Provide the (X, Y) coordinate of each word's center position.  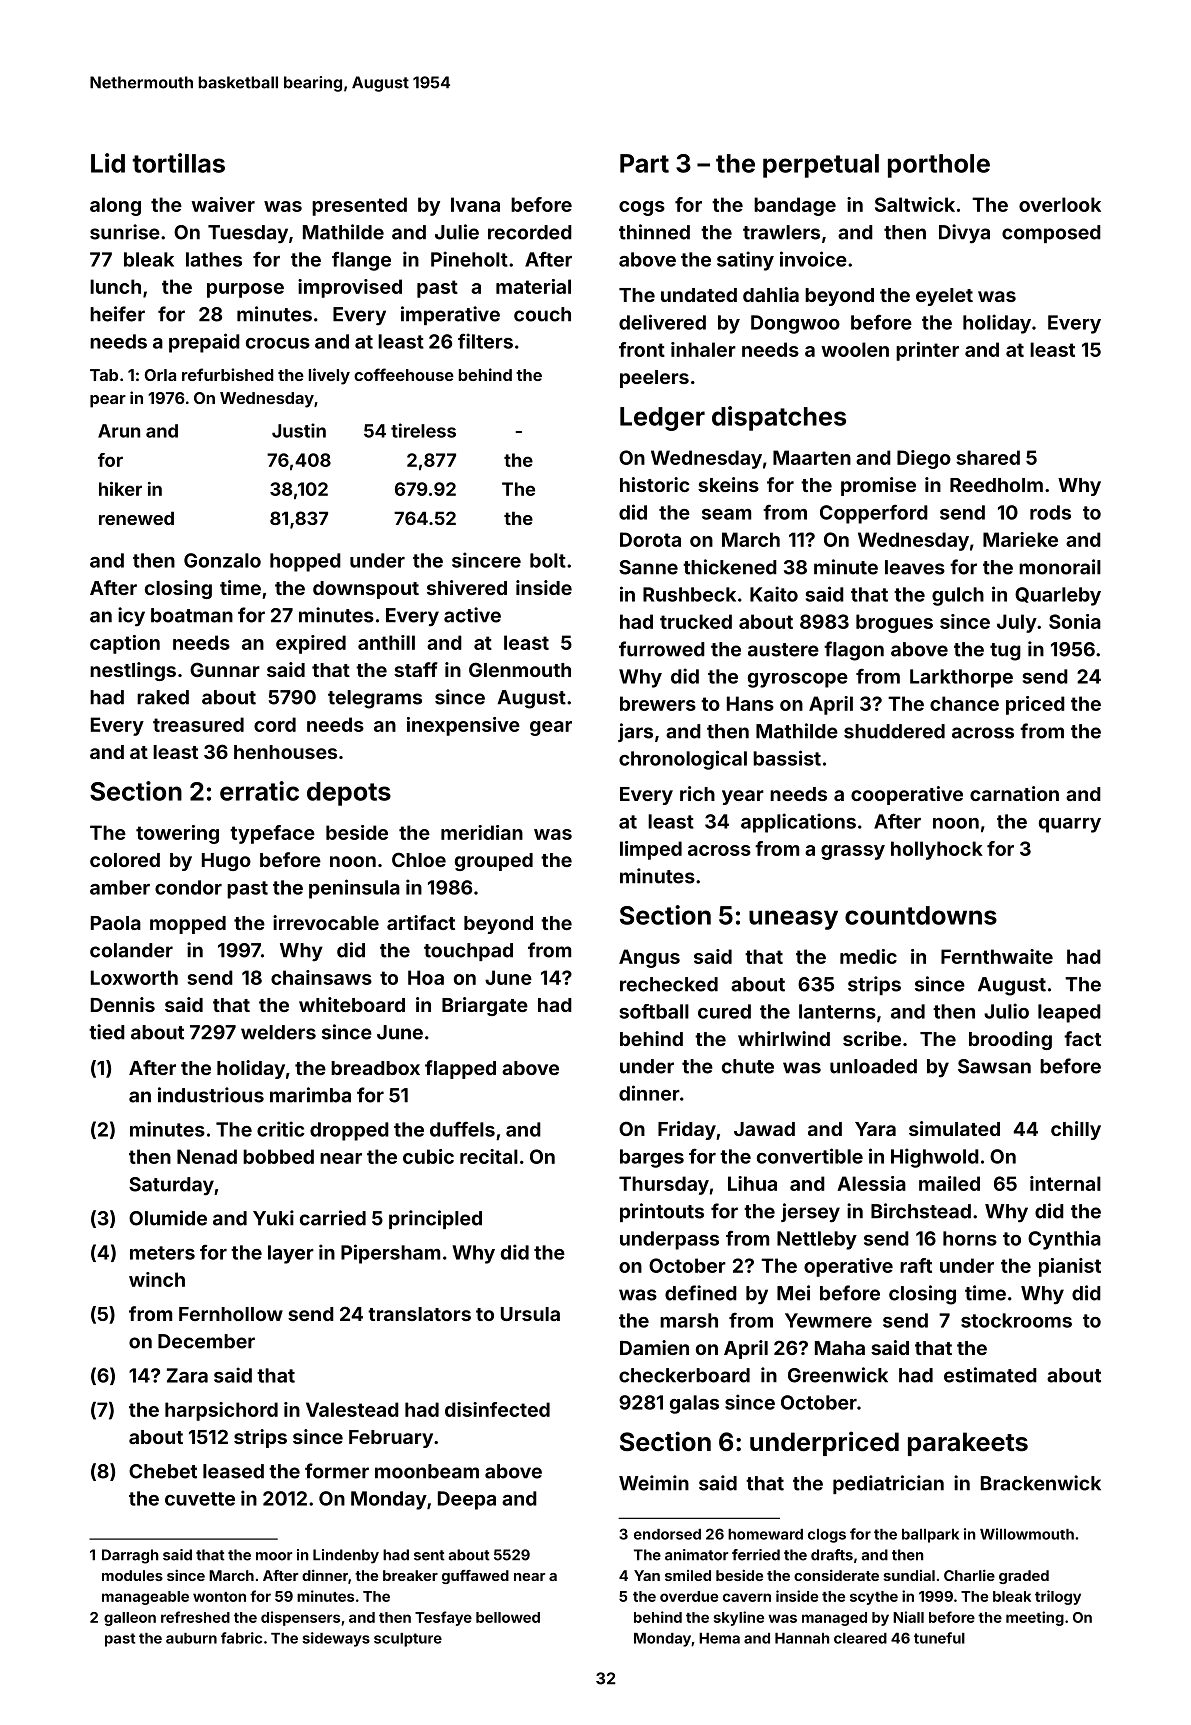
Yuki (273, 1218)
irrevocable (326, 922)
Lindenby (346, 1556)
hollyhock (937, 850)
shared (988, 457)
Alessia (871, 1183)
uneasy (793, 920)
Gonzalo (222, 560)
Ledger (662, 419)
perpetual (821, 166)
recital (489, 1156)
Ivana (475, 204)
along (115, 206)
